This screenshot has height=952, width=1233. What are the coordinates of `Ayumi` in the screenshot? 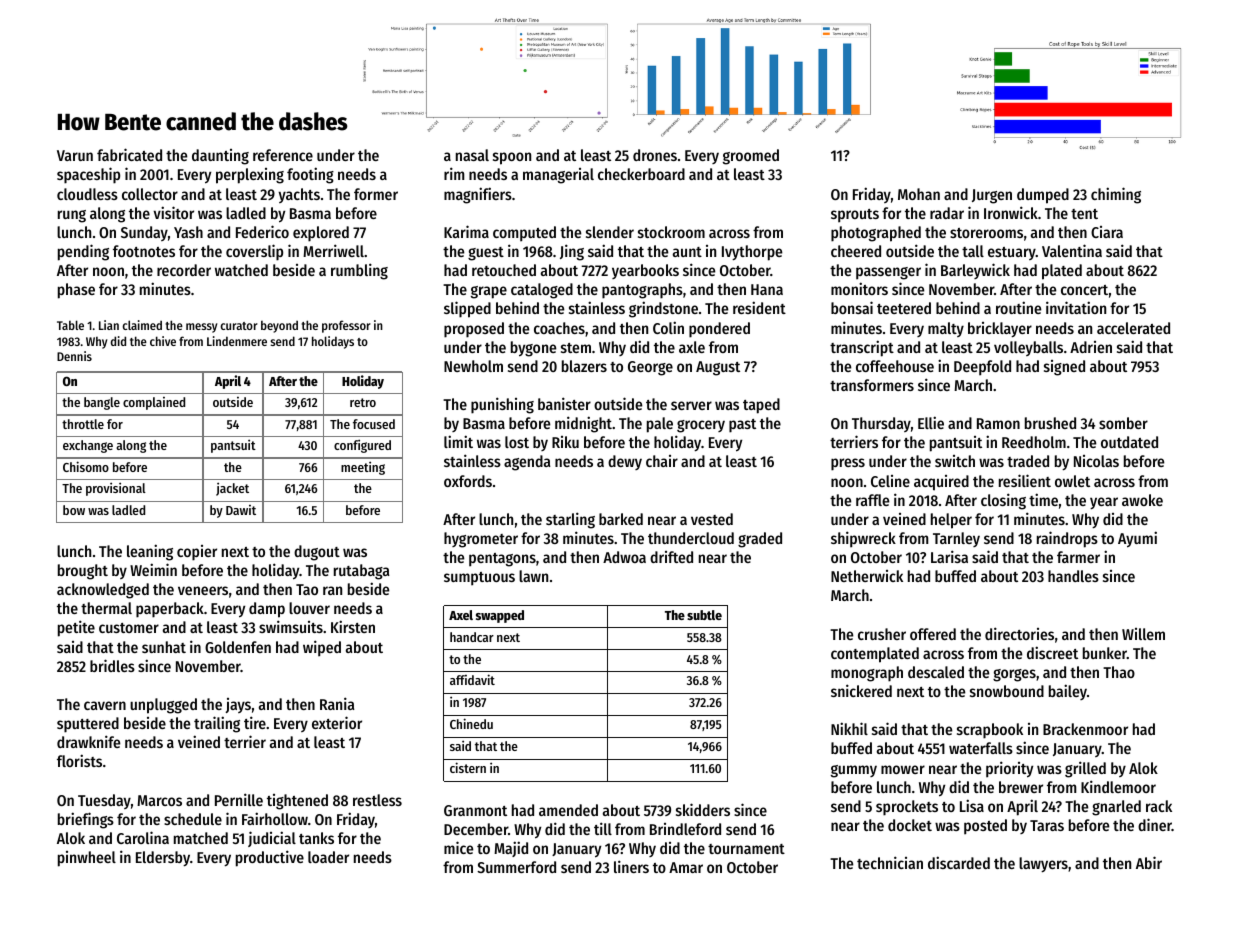 It's located at (1137, 539).
